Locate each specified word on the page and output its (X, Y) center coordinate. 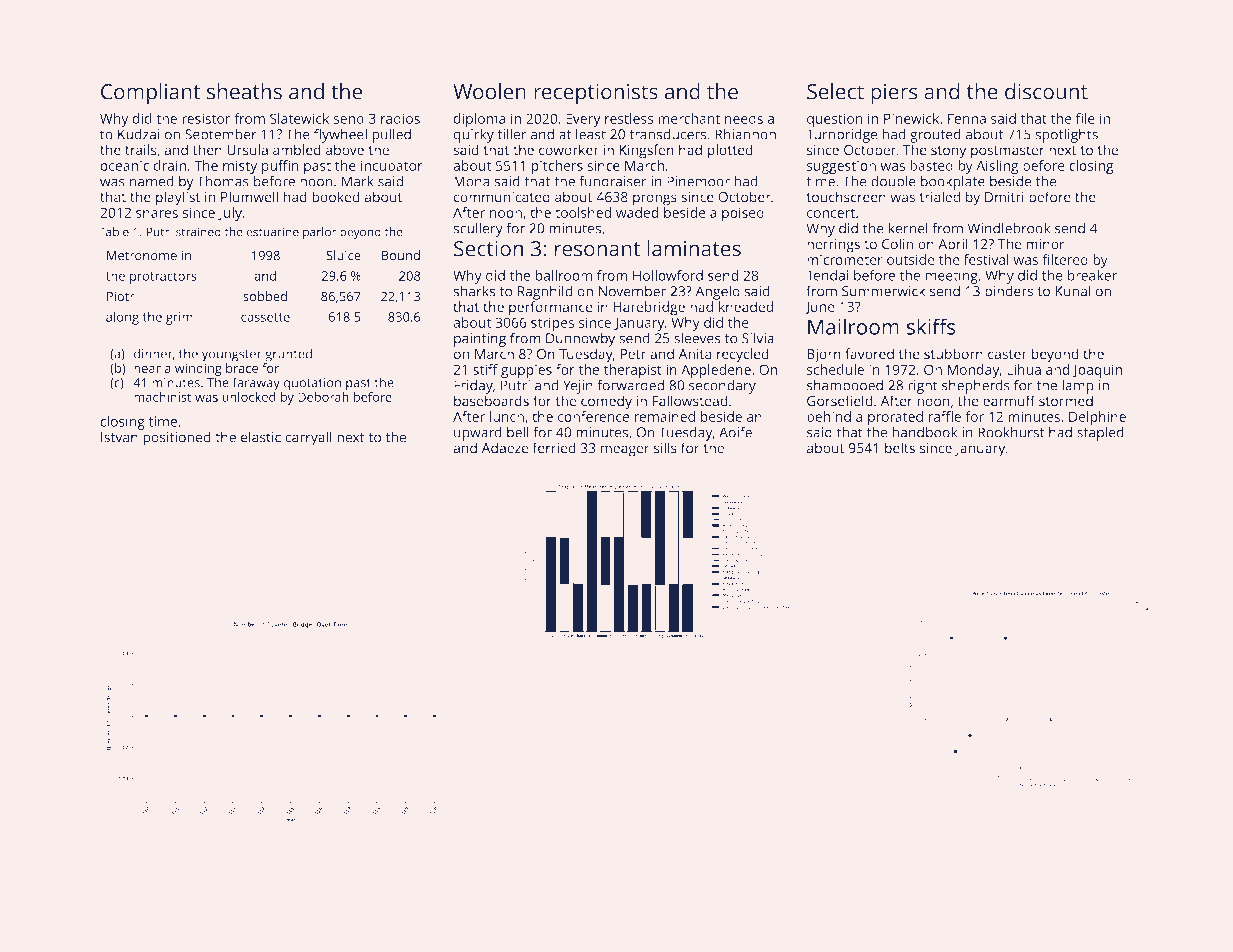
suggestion (841, 167)
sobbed (265, 296)
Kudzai (139, 134)
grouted (935, 136)
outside (911, 259)
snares (157, 214)
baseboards (491, 401)
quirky (473, 136)
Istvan (119, 437)
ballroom (563, 275)
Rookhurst (1011, 432)
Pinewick (911, 118)
